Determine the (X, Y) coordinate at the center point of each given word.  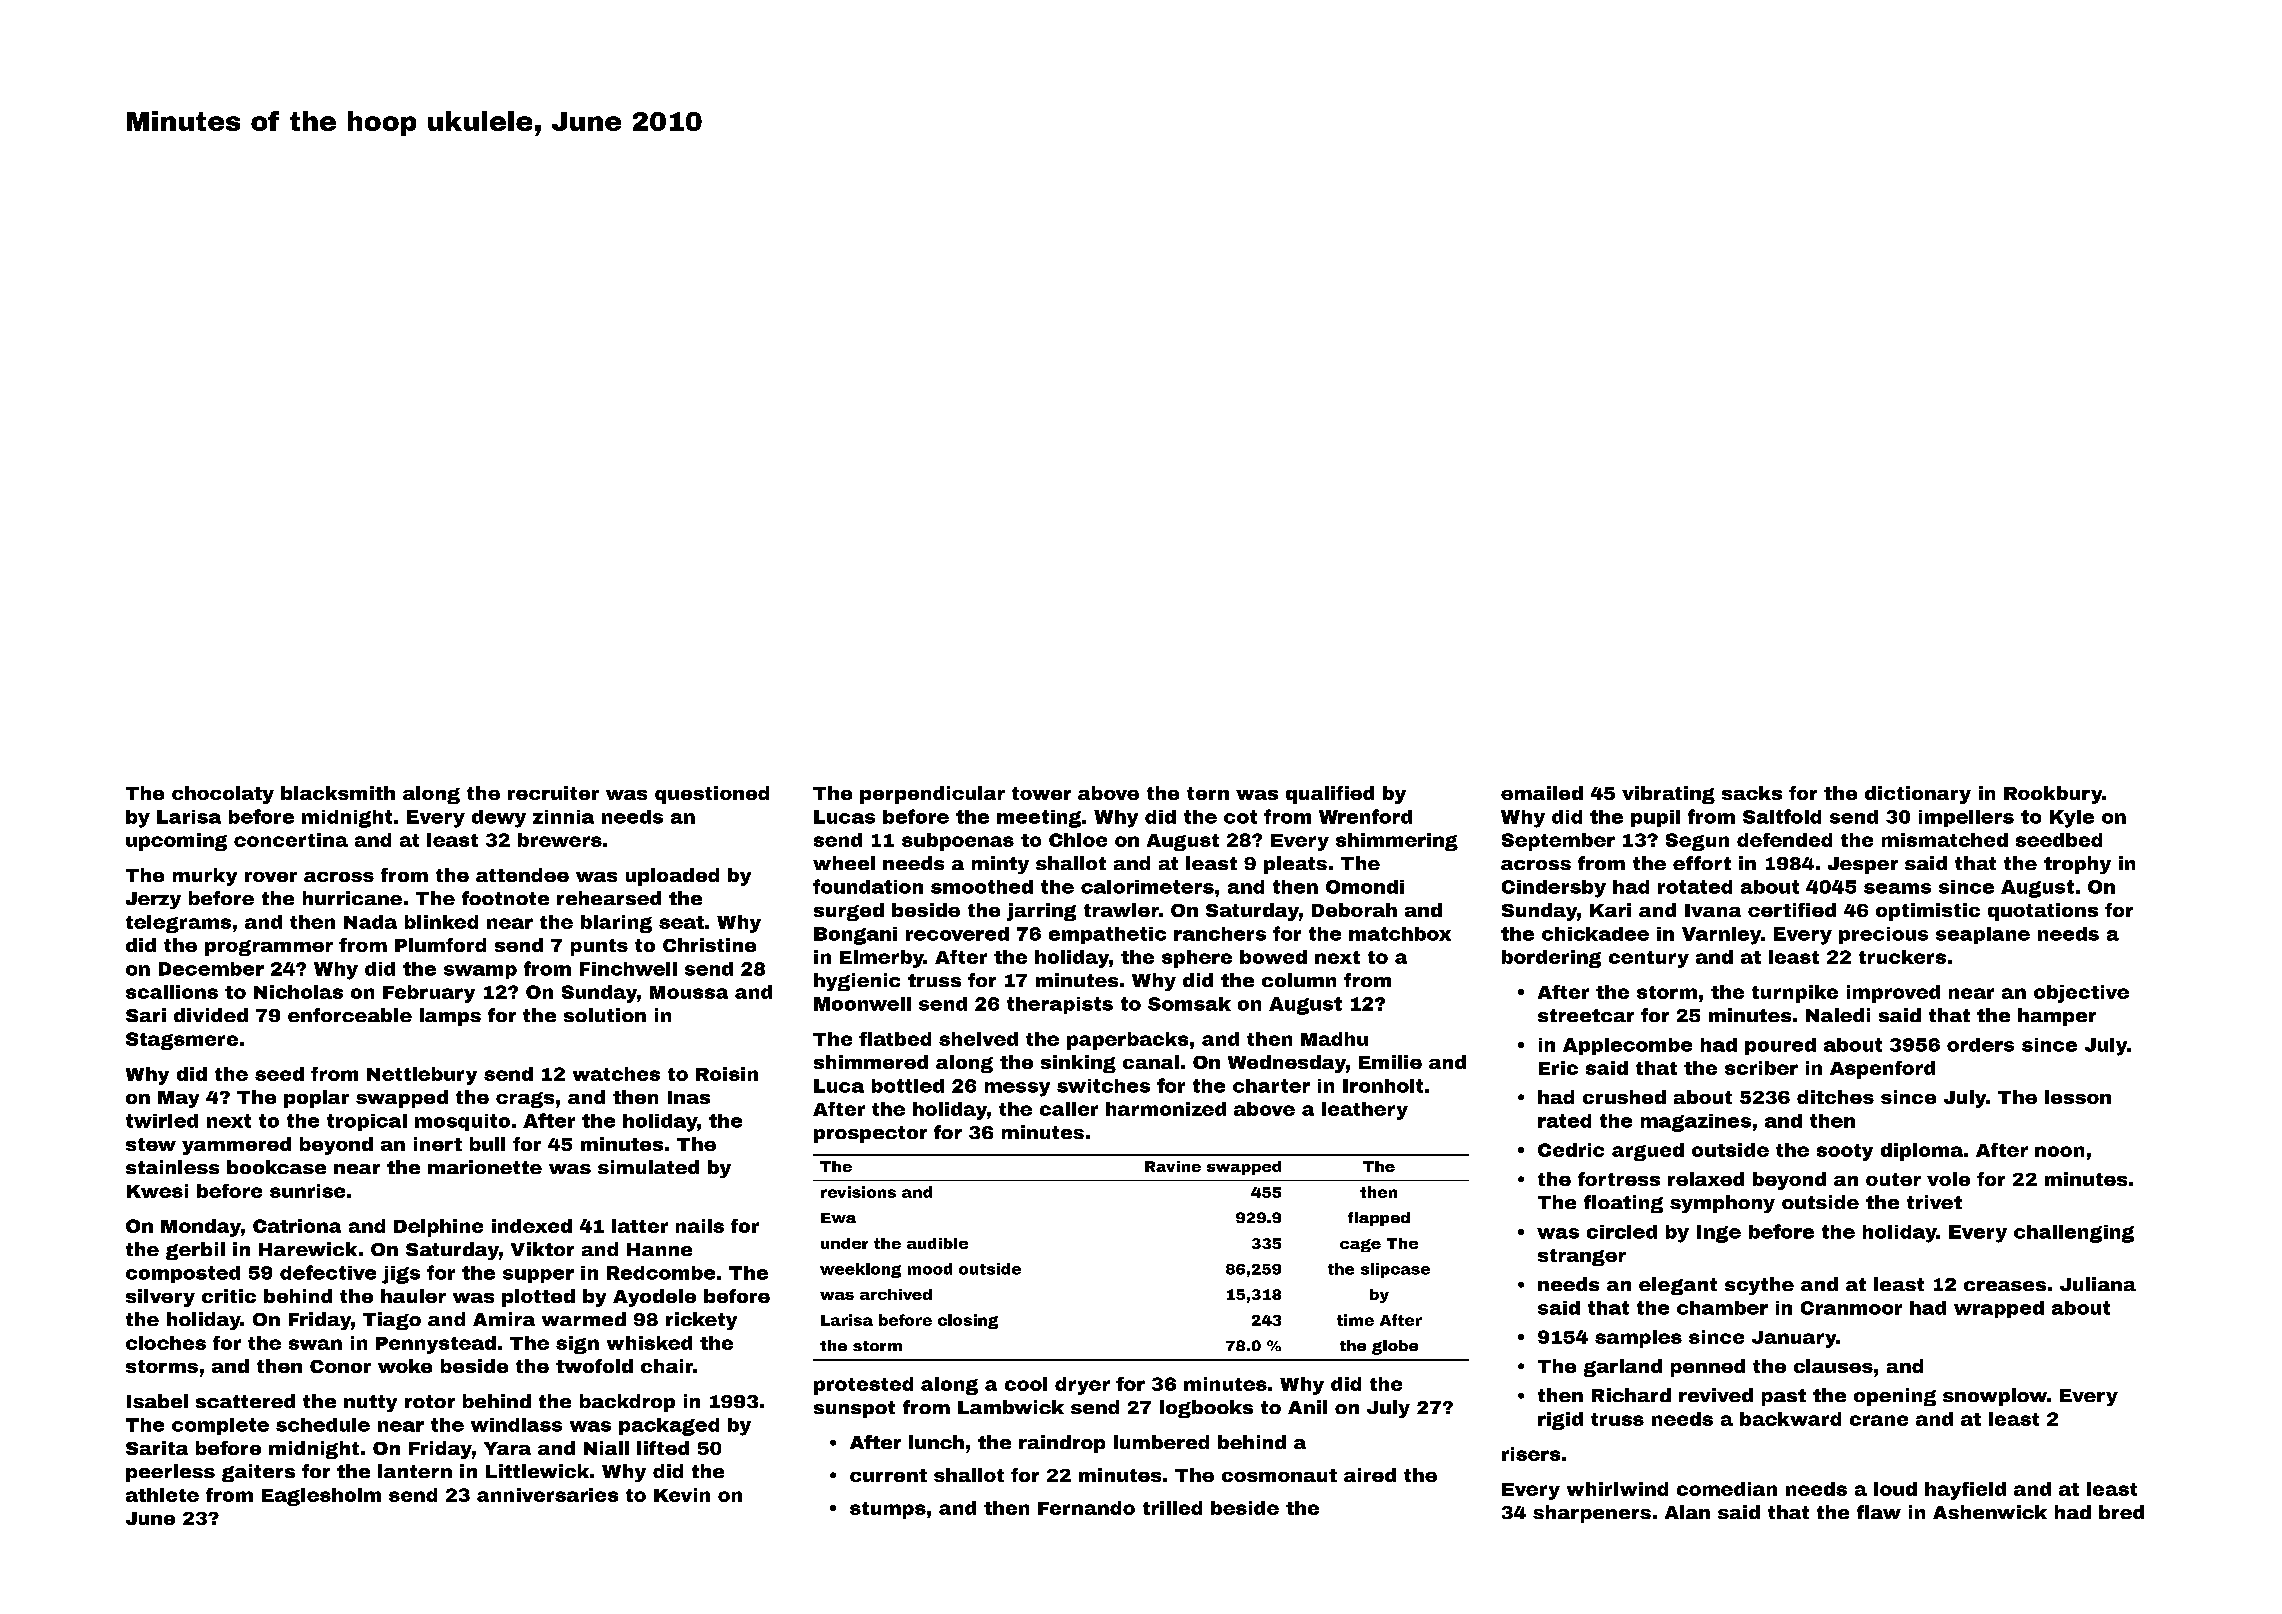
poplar (316, 1099)
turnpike (1795, 994)
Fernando (1086, 1508)
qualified (1330, 795)
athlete (162, 1495)
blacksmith (338, 793)
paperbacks (1127, 1041)
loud (1895, 1489)
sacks (1752, 793)
